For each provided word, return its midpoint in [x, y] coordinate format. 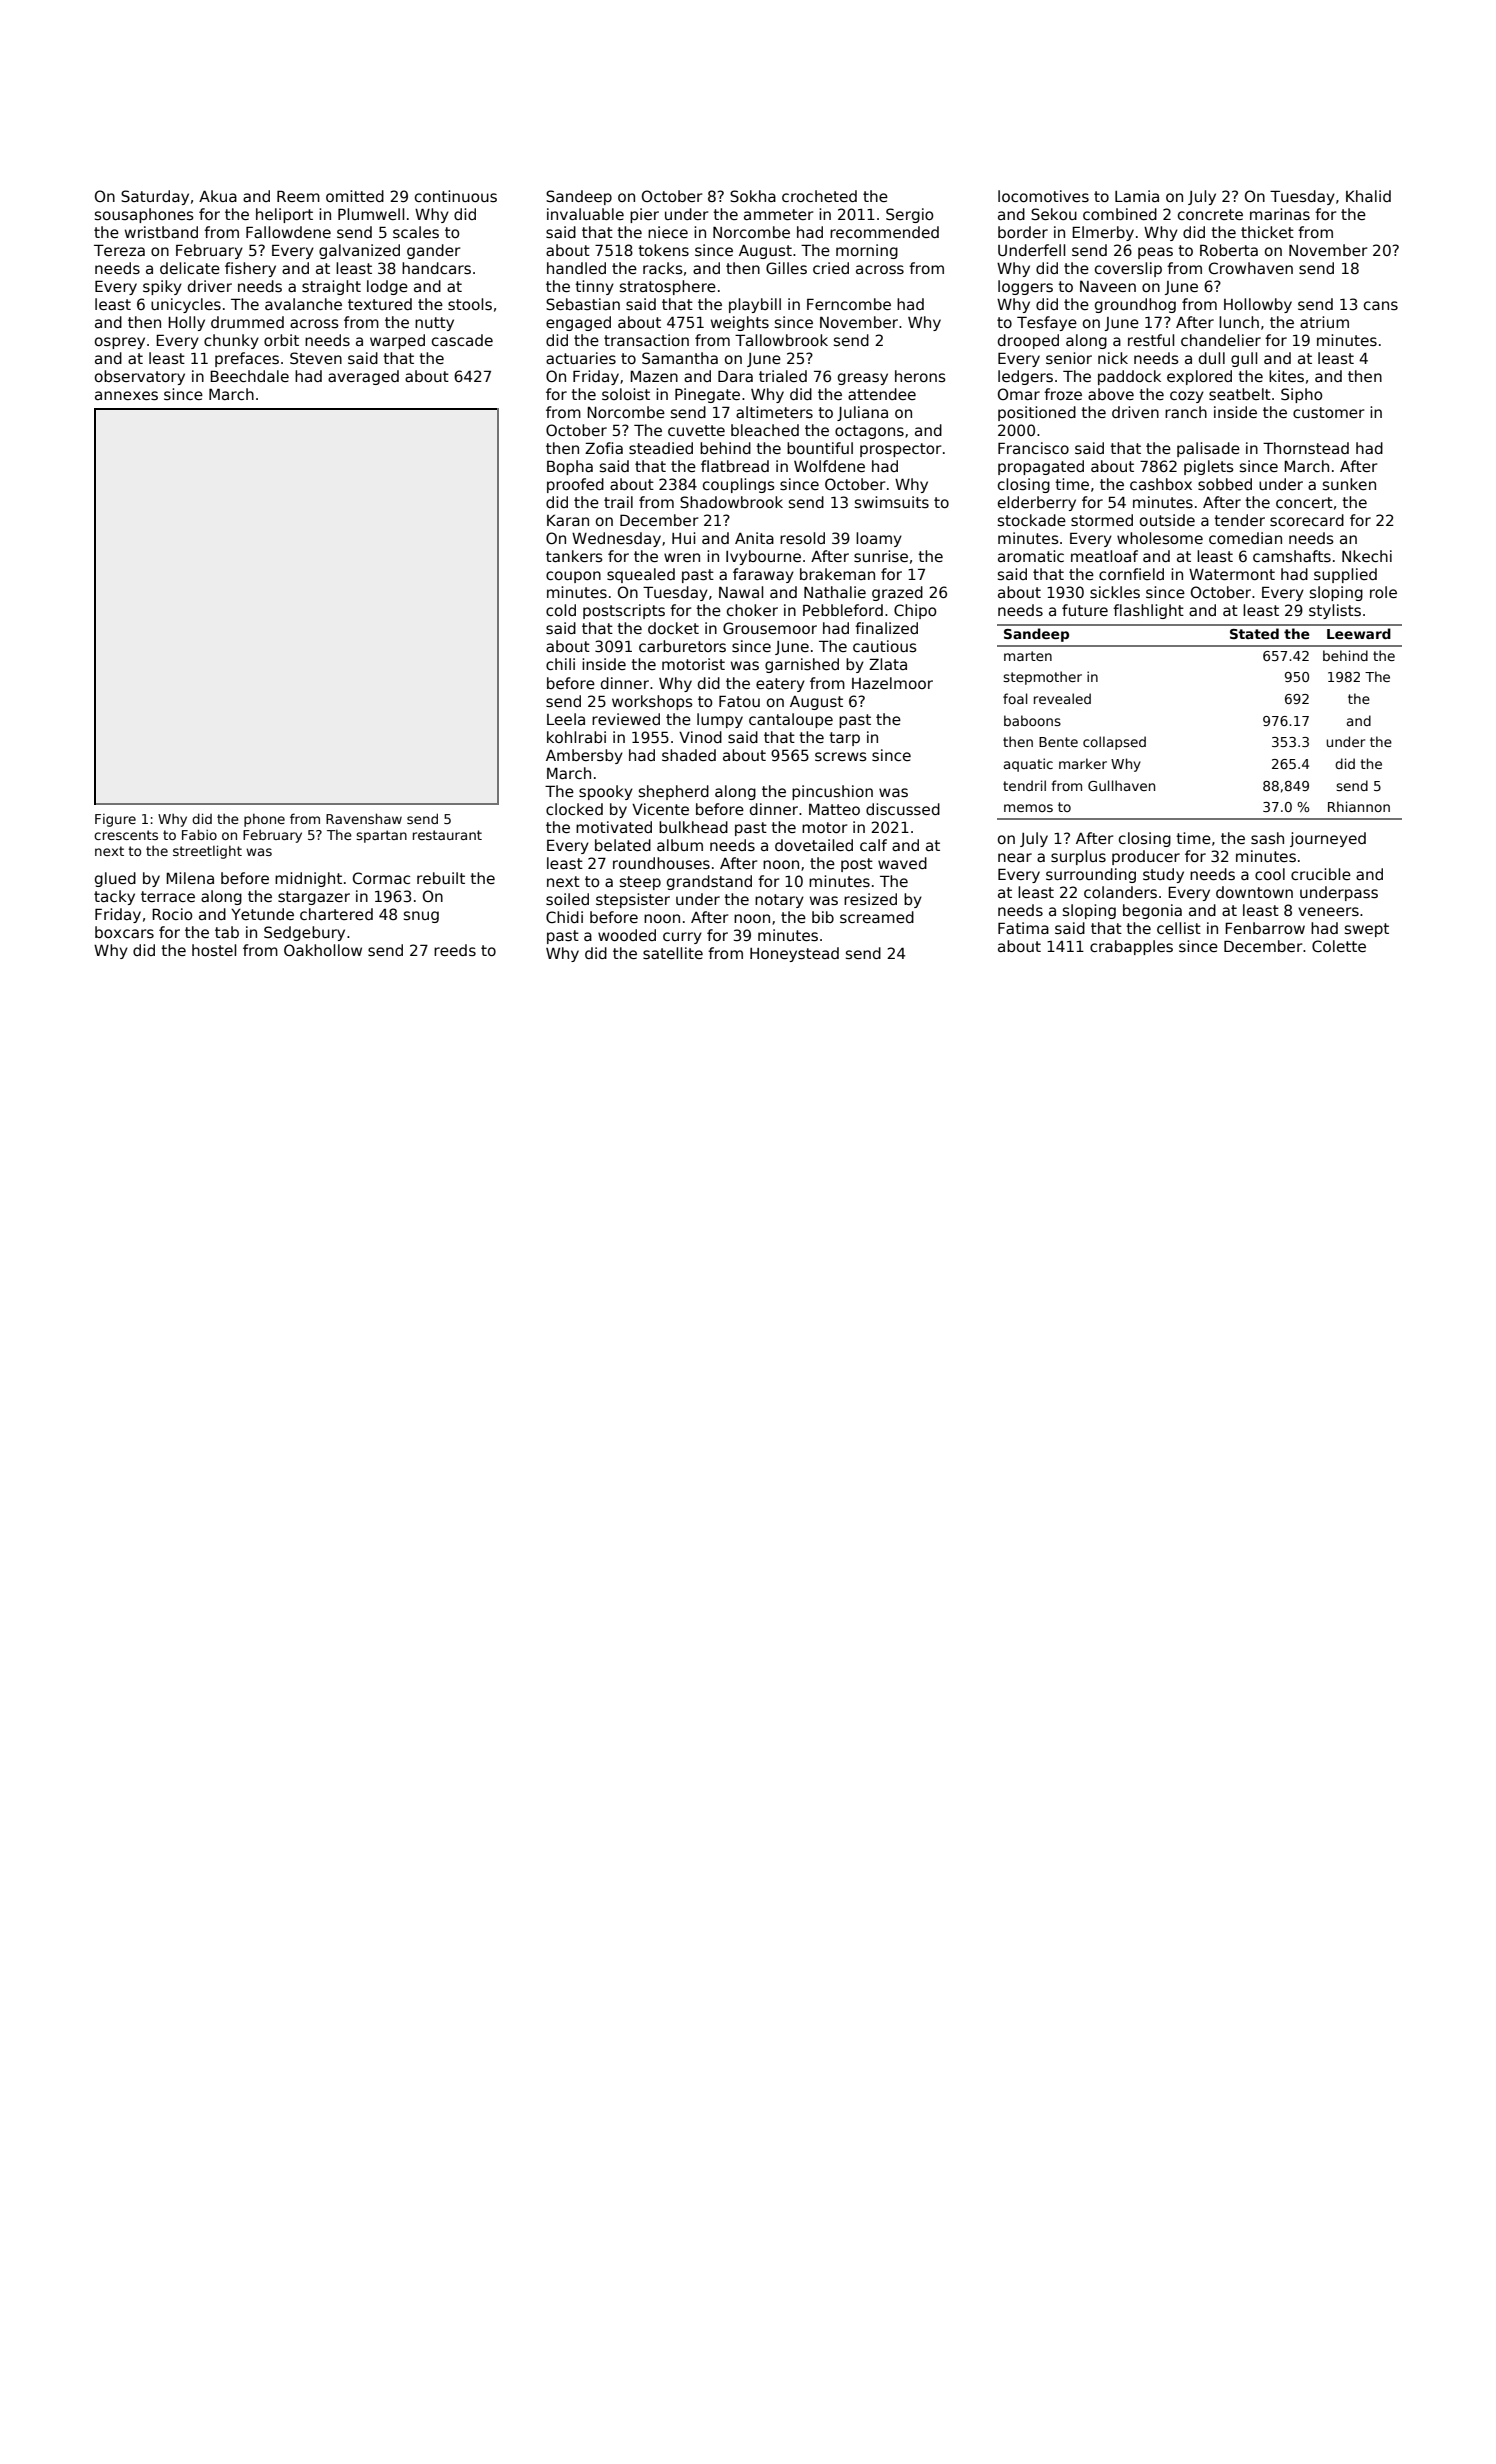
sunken [1349, 484]
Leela [566, 719]
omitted [355, 196]
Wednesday [616, 539]
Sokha [753, 196]
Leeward [1359, 633]
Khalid [1368, 196]
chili [560, 664]
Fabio [199, 834]
